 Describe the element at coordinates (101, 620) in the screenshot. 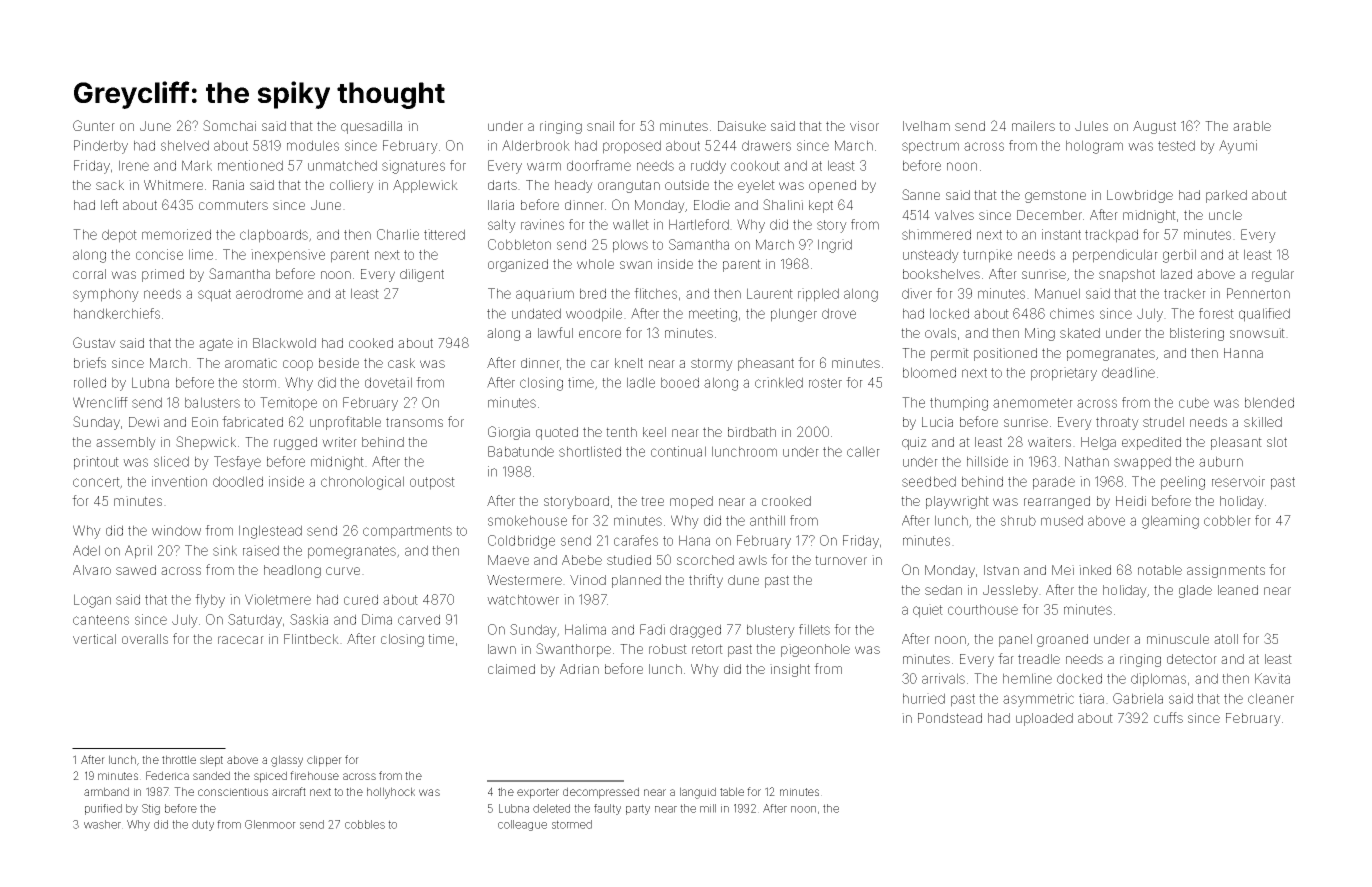

I see `canteens` at that location.
